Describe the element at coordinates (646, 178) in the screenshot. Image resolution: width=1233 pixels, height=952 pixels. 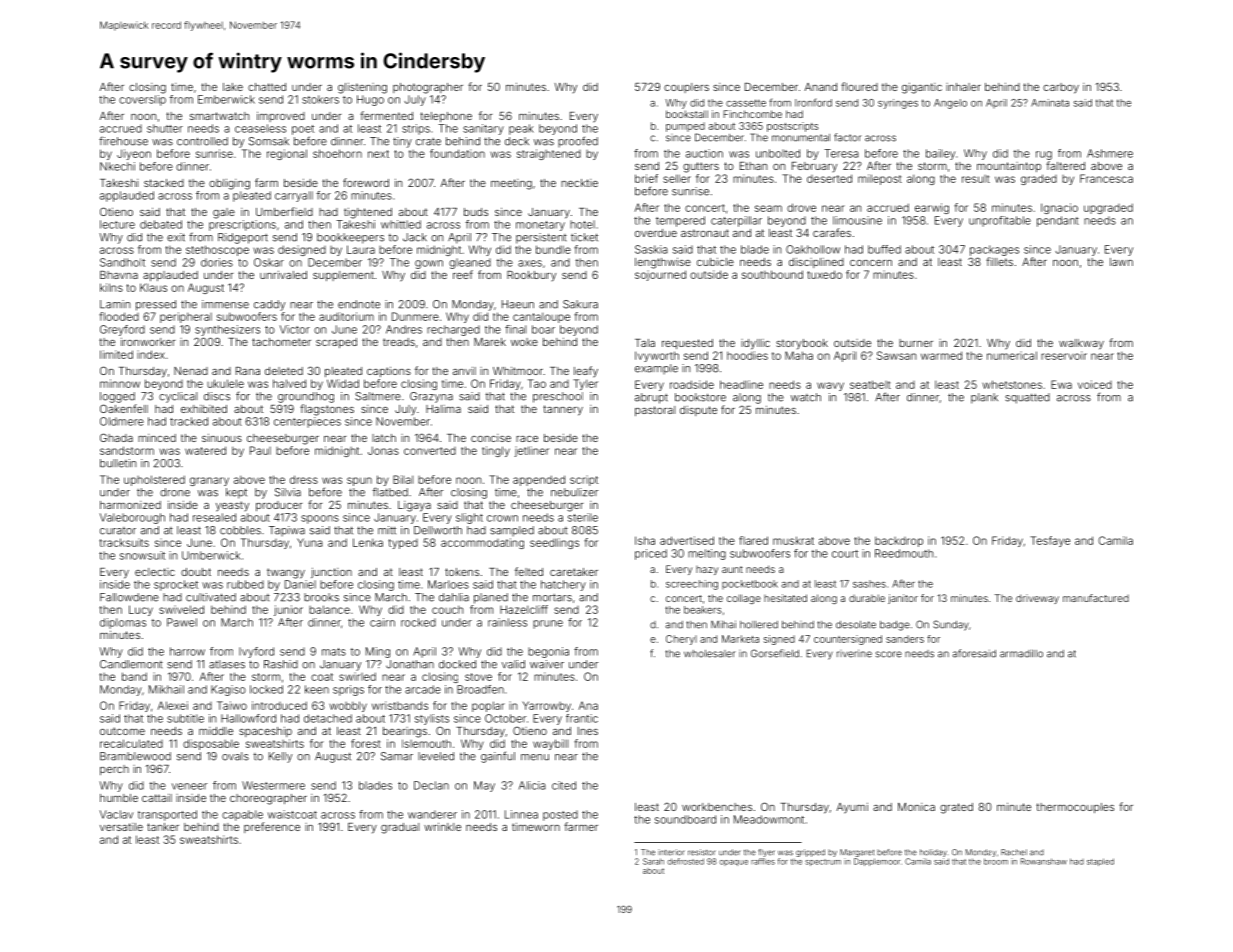
I see `brief` at that location.
